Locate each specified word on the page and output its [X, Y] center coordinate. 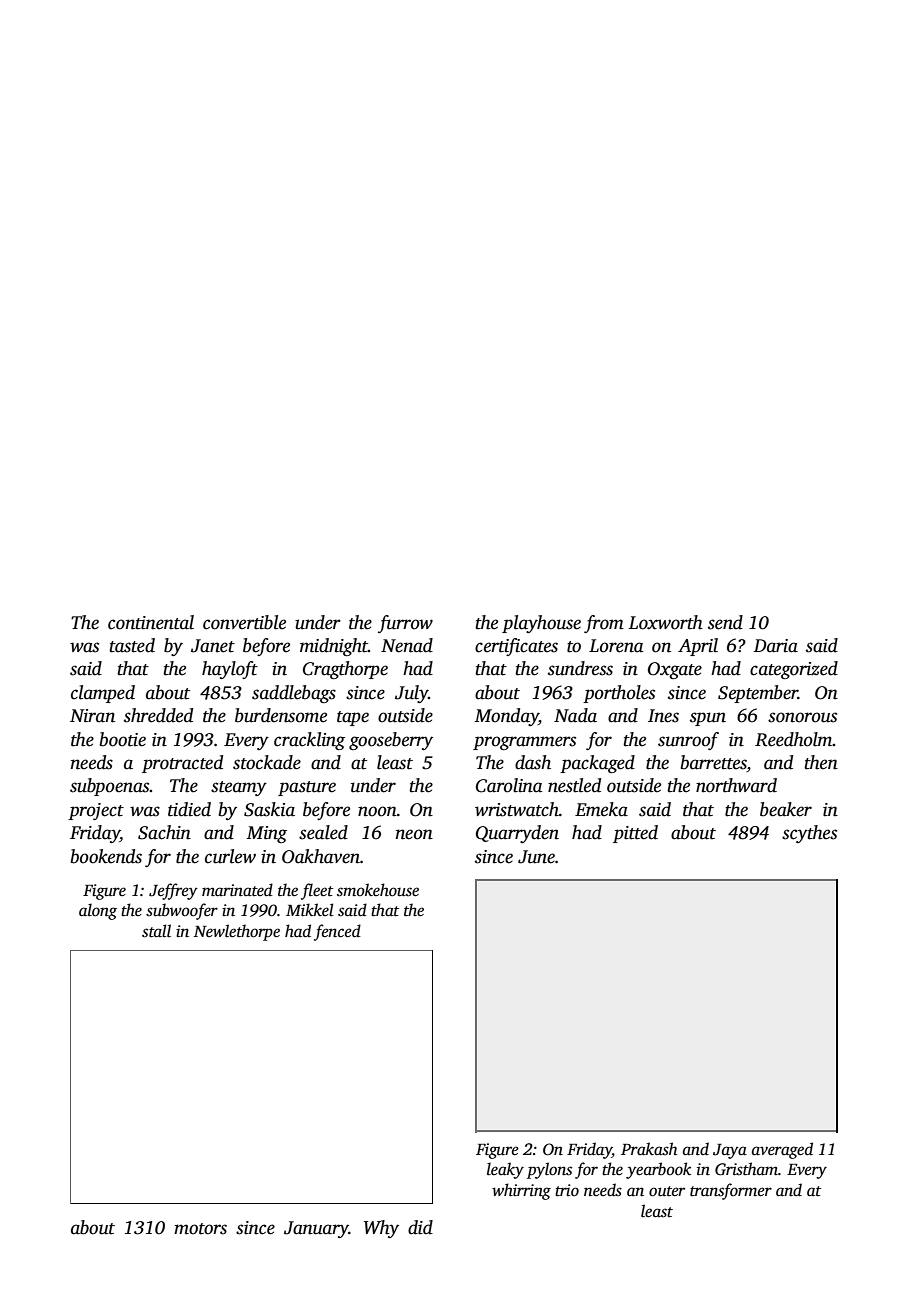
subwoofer [182, 911]
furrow [405, 624]
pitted [635, 834]
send [725, 622]
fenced [337, 932]
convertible [244, 622]
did [420, 1227]
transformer [731, 1191]
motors [200, 1229]
